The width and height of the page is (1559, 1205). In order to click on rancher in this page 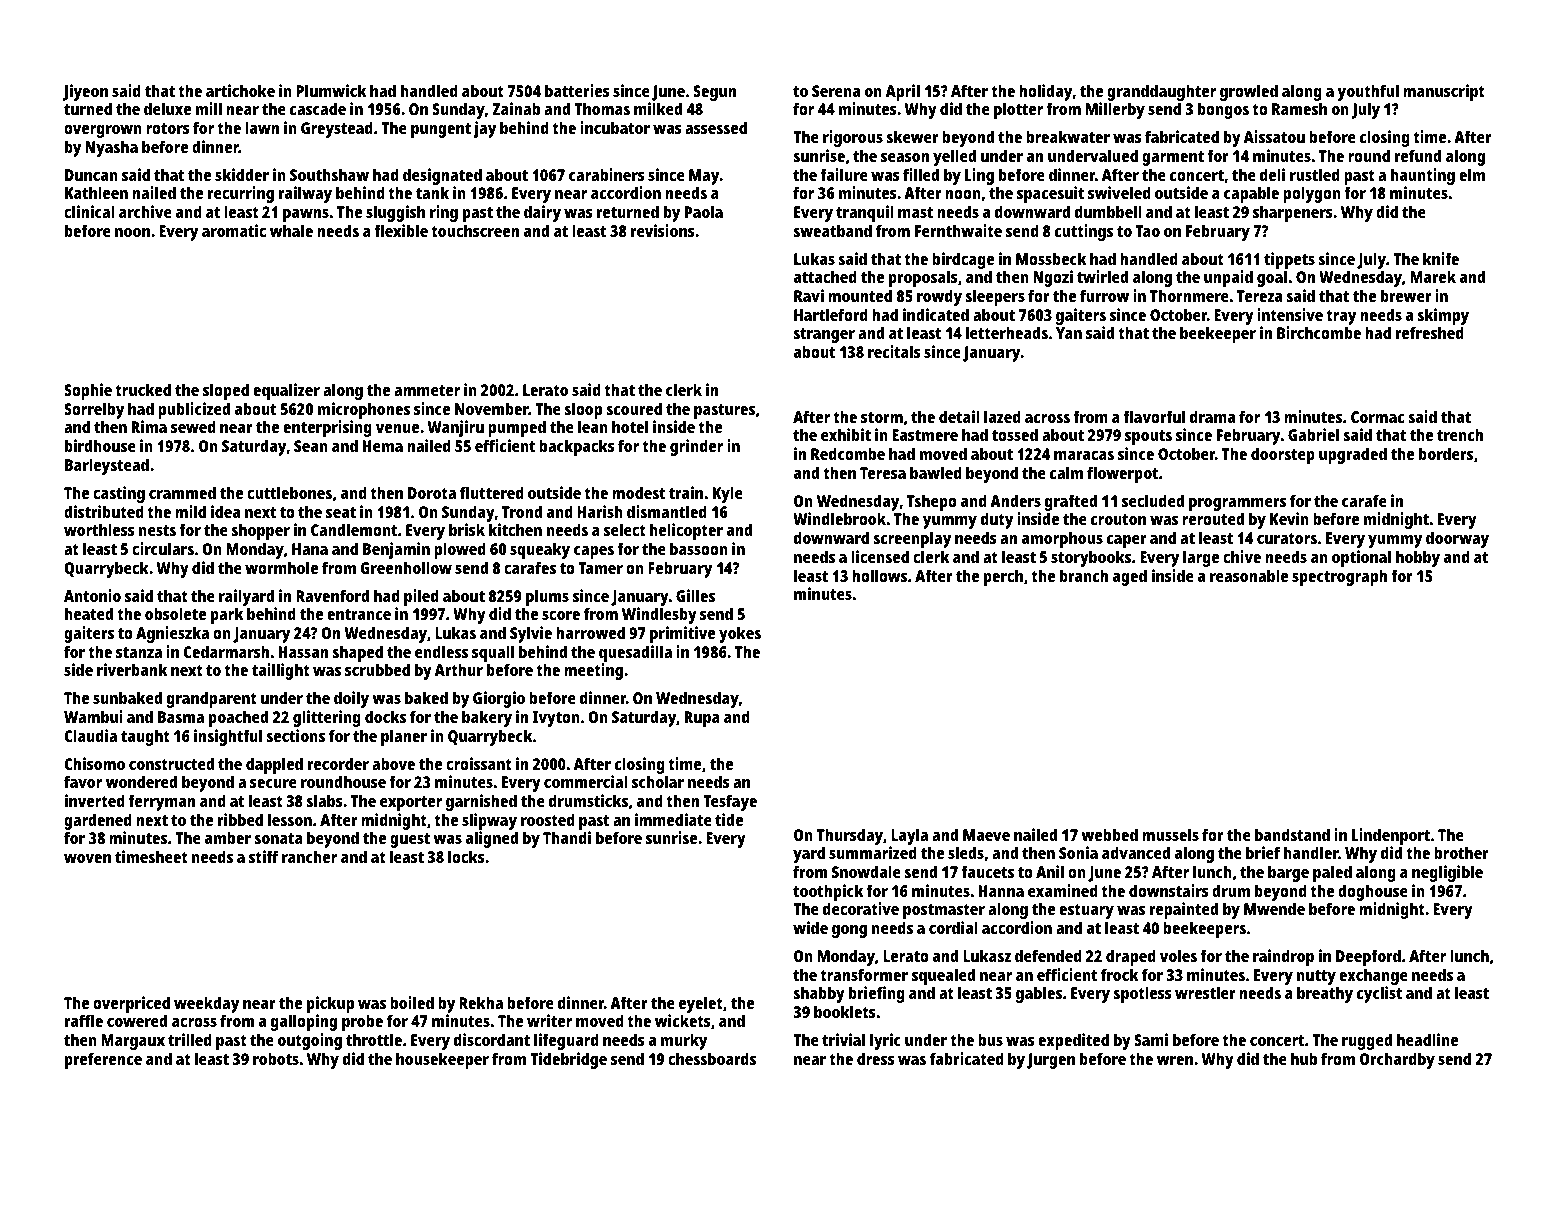, I will do `click(309, 856)`.
